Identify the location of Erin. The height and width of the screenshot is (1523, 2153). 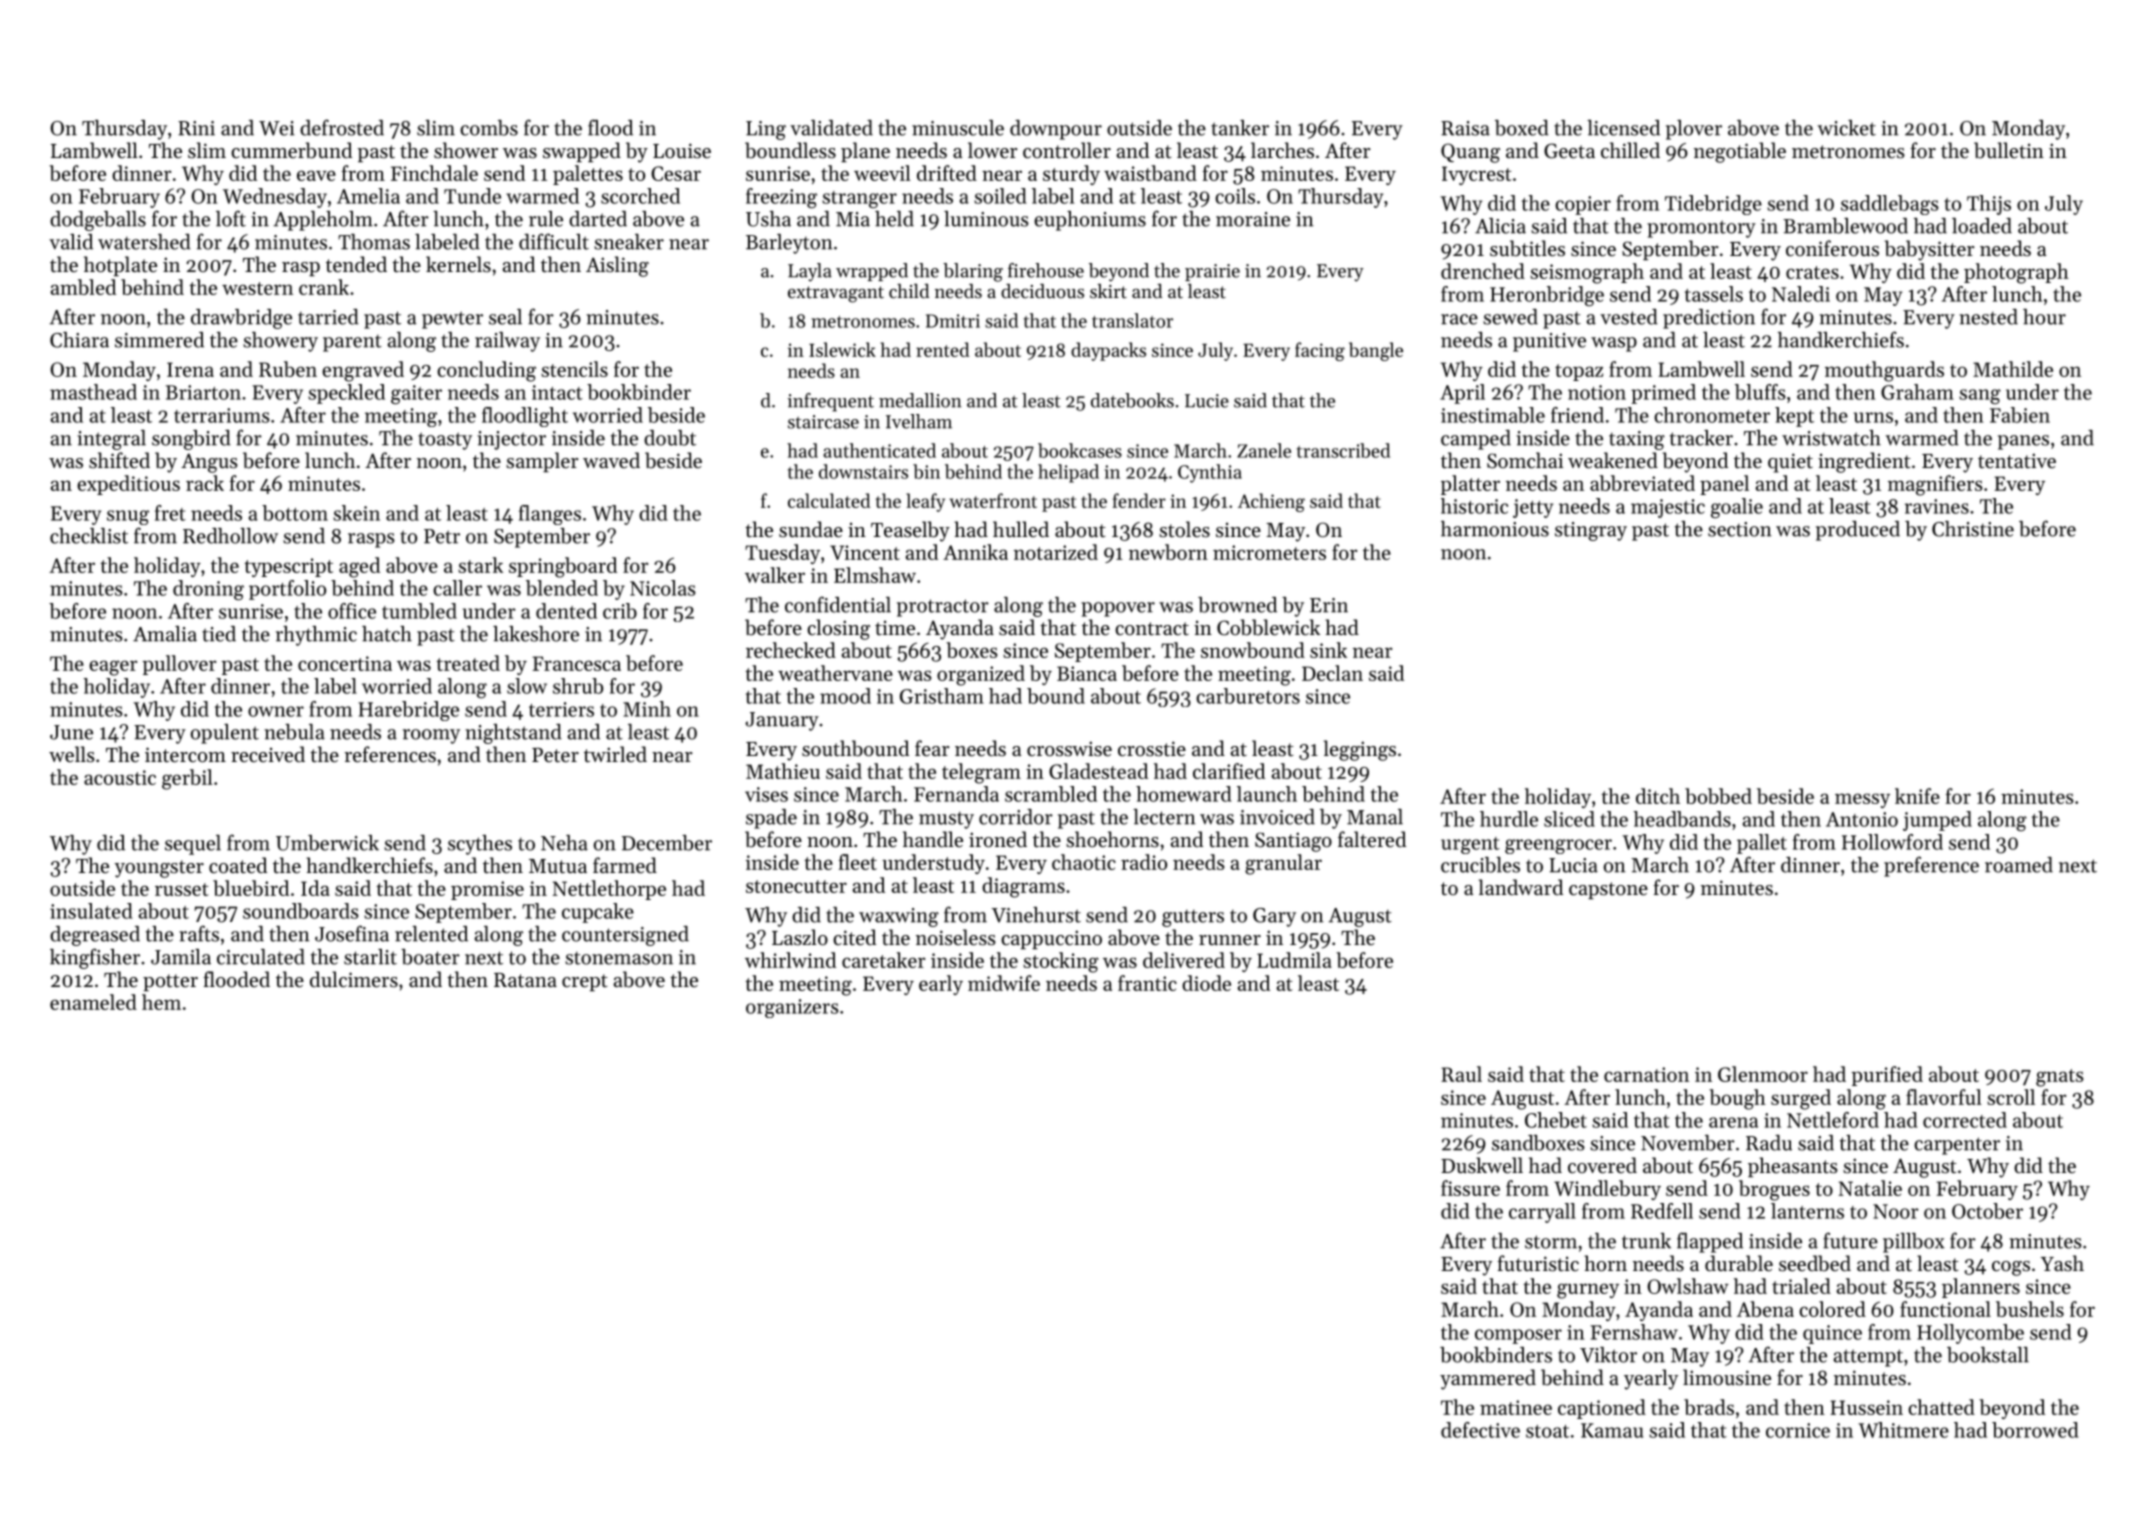
(1329, 605).
